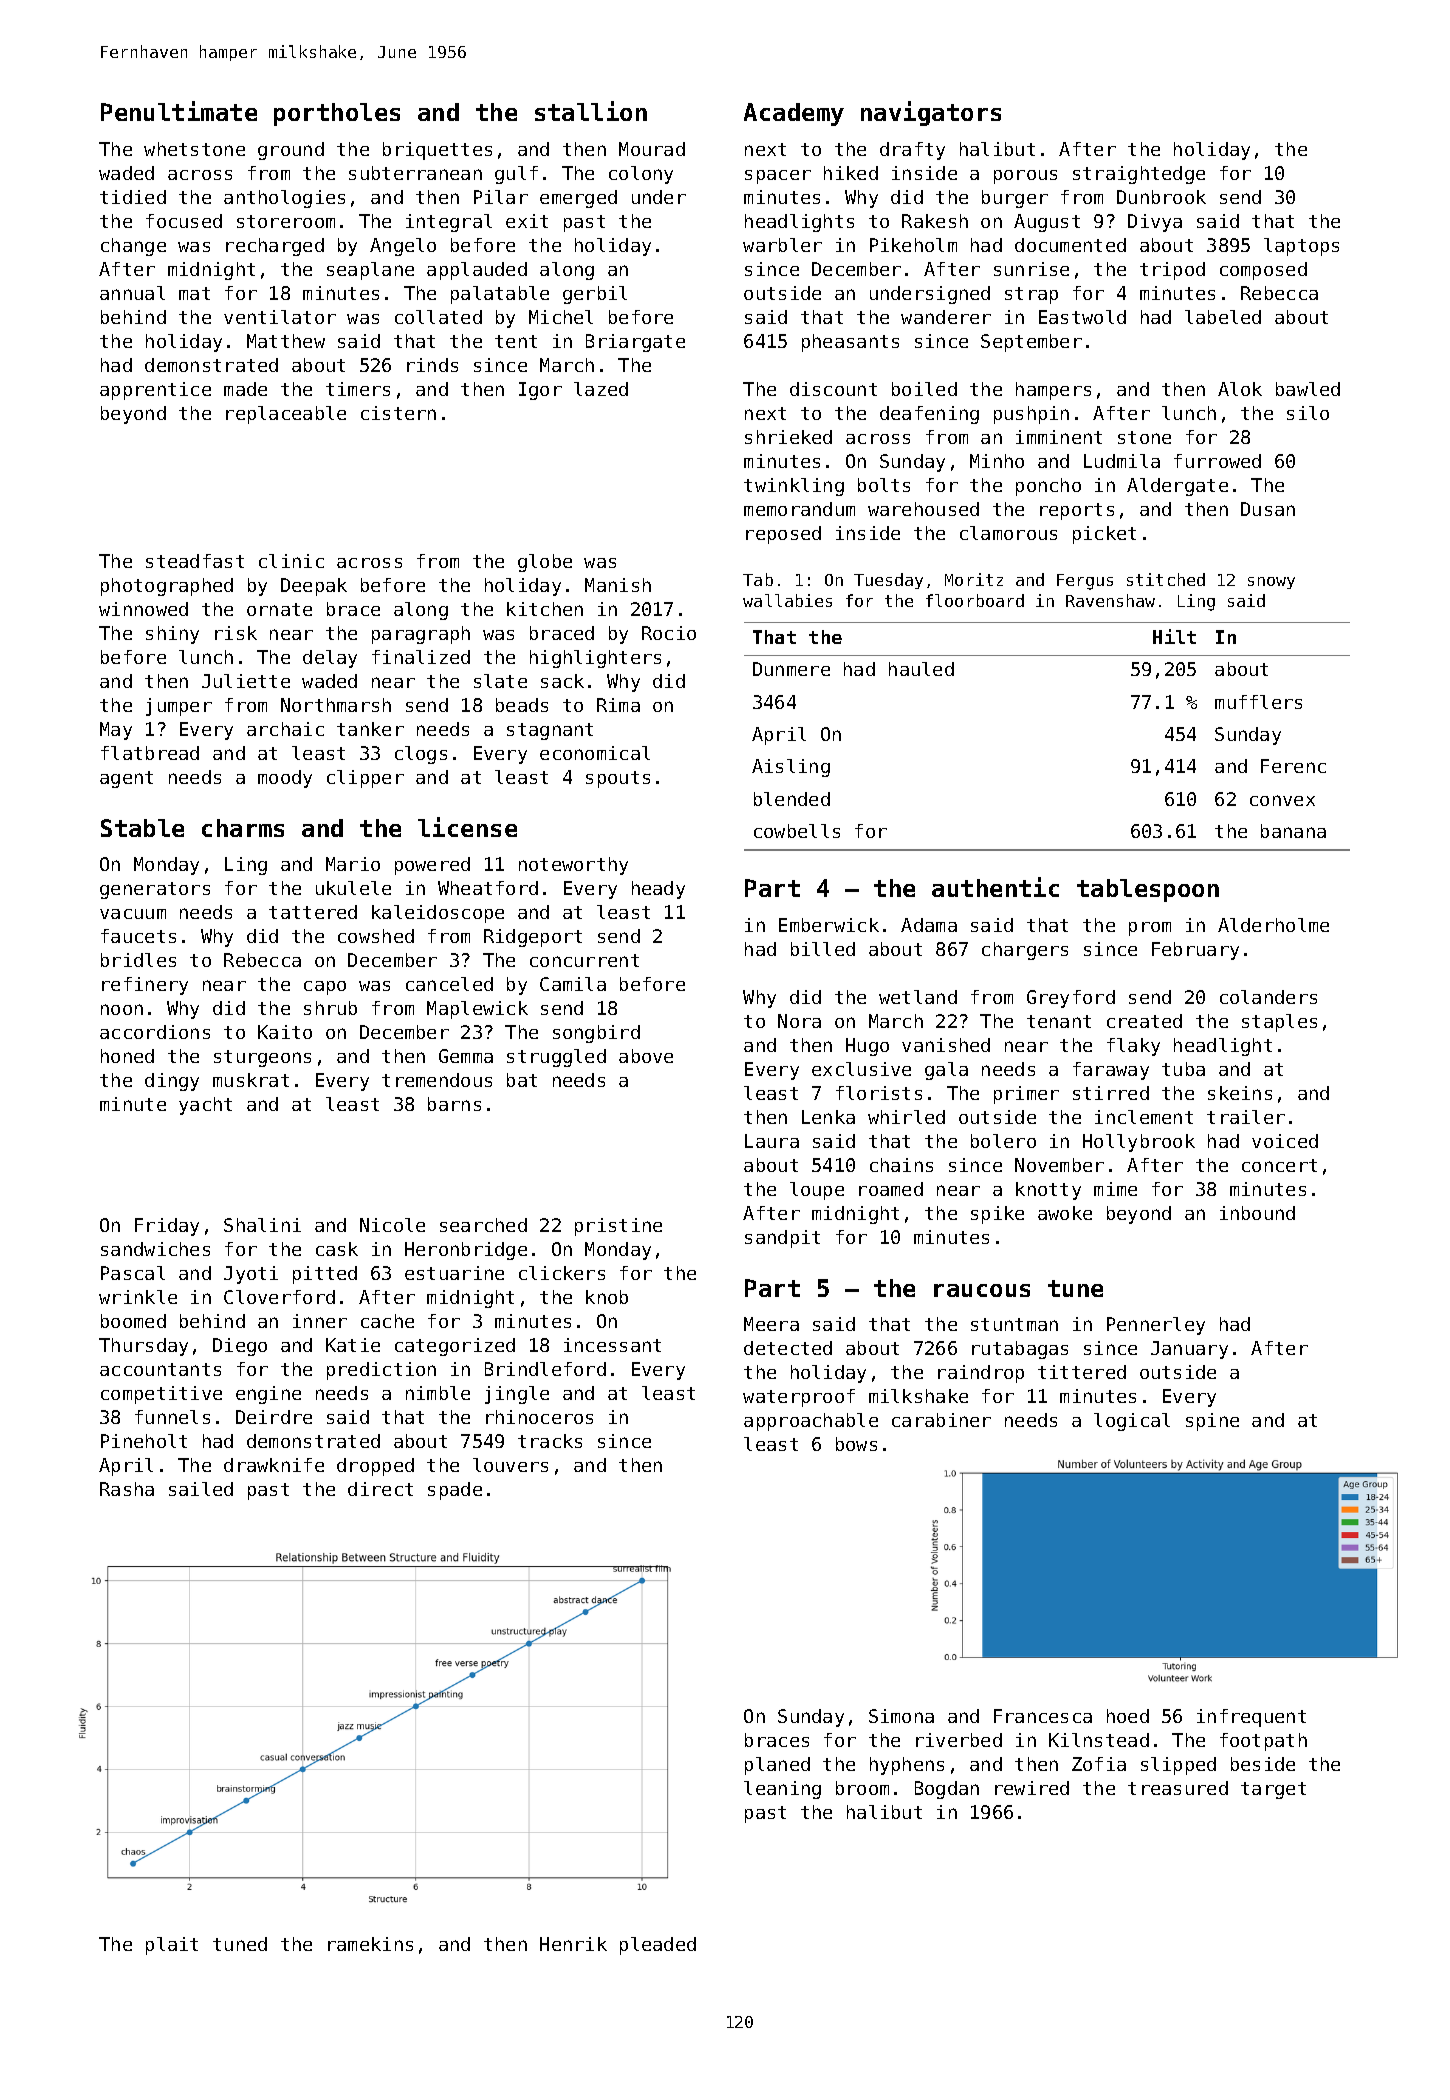 This page has height=2100, width=1450. Describe the element at coordinates (1279, 1023) in the page. I see `staples` at that location.
